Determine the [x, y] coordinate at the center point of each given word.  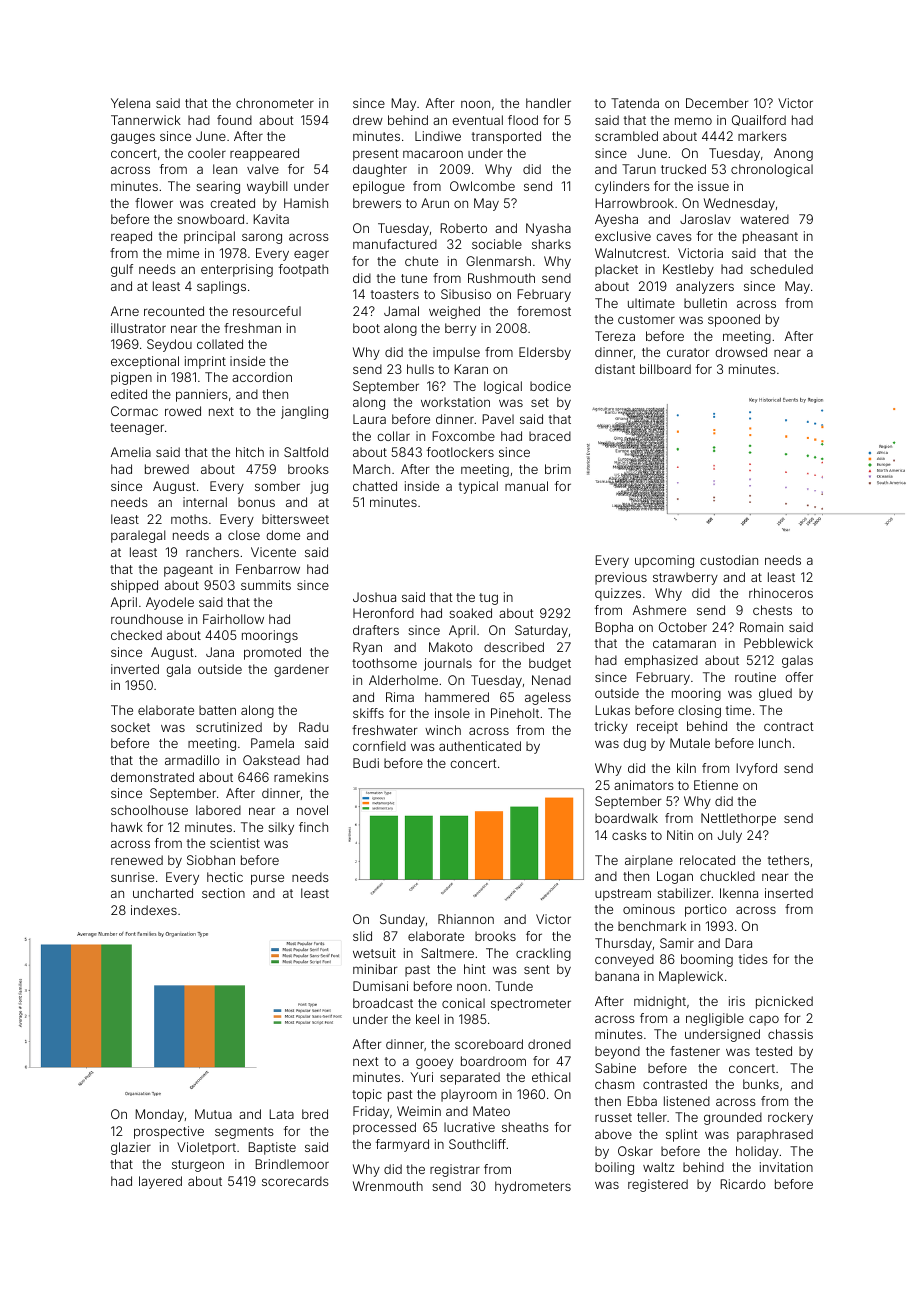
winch [443, 730]
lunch [775, 743]
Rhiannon [466, 919]
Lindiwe [438, 136]
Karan [471, 369]
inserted [789, 893]
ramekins [301, 777]
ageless [548, 698]
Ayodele [170, 603]
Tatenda [635, 103]
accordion [262, 377]
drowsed [741, 352]
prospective [169, 1132]
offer [799, 677]
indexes [154, 910]
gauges [133, 138]
